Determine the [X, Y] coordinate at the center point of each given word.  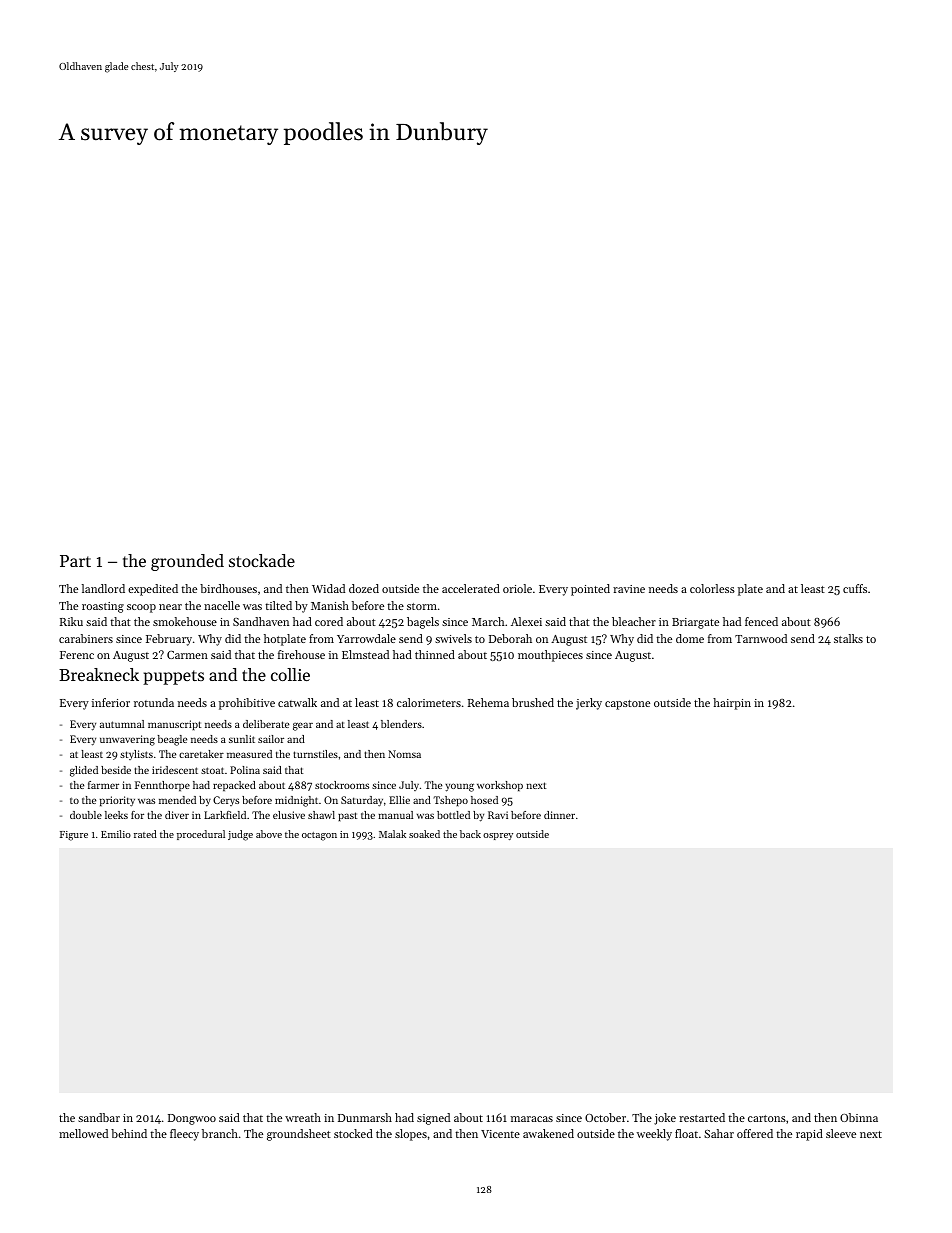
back [470, 834]
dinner [559, 815]
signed [433, 1119]
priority [117, 801]
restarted [702, 1117]
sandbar [99, 1117]
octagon [319, 836]
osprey [498, 836]
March [488, 621]
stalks [848, 638]
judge [240, 835]
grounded [187, 562]
